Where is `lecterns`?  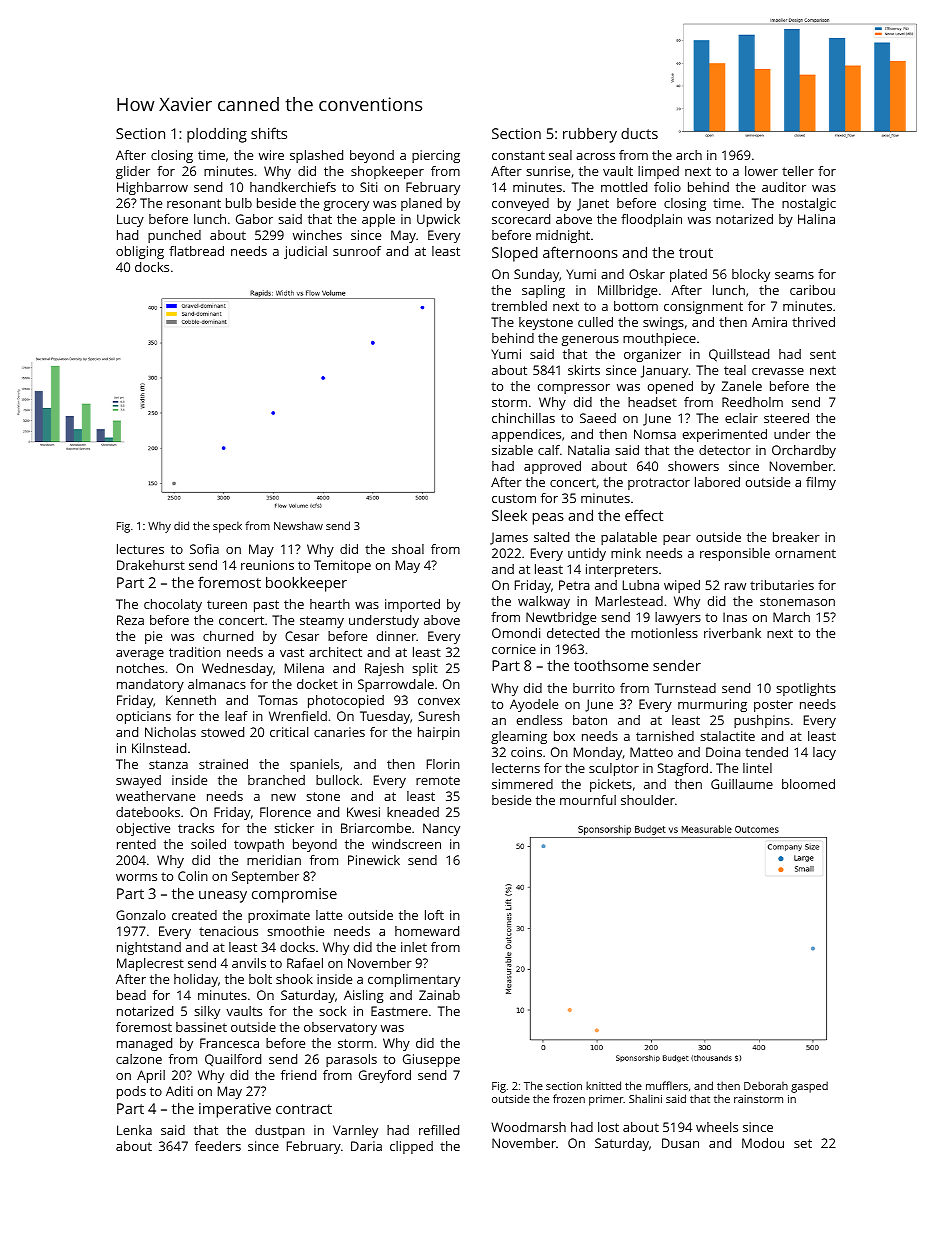 lecterns is located at coordinates (516, 768).
